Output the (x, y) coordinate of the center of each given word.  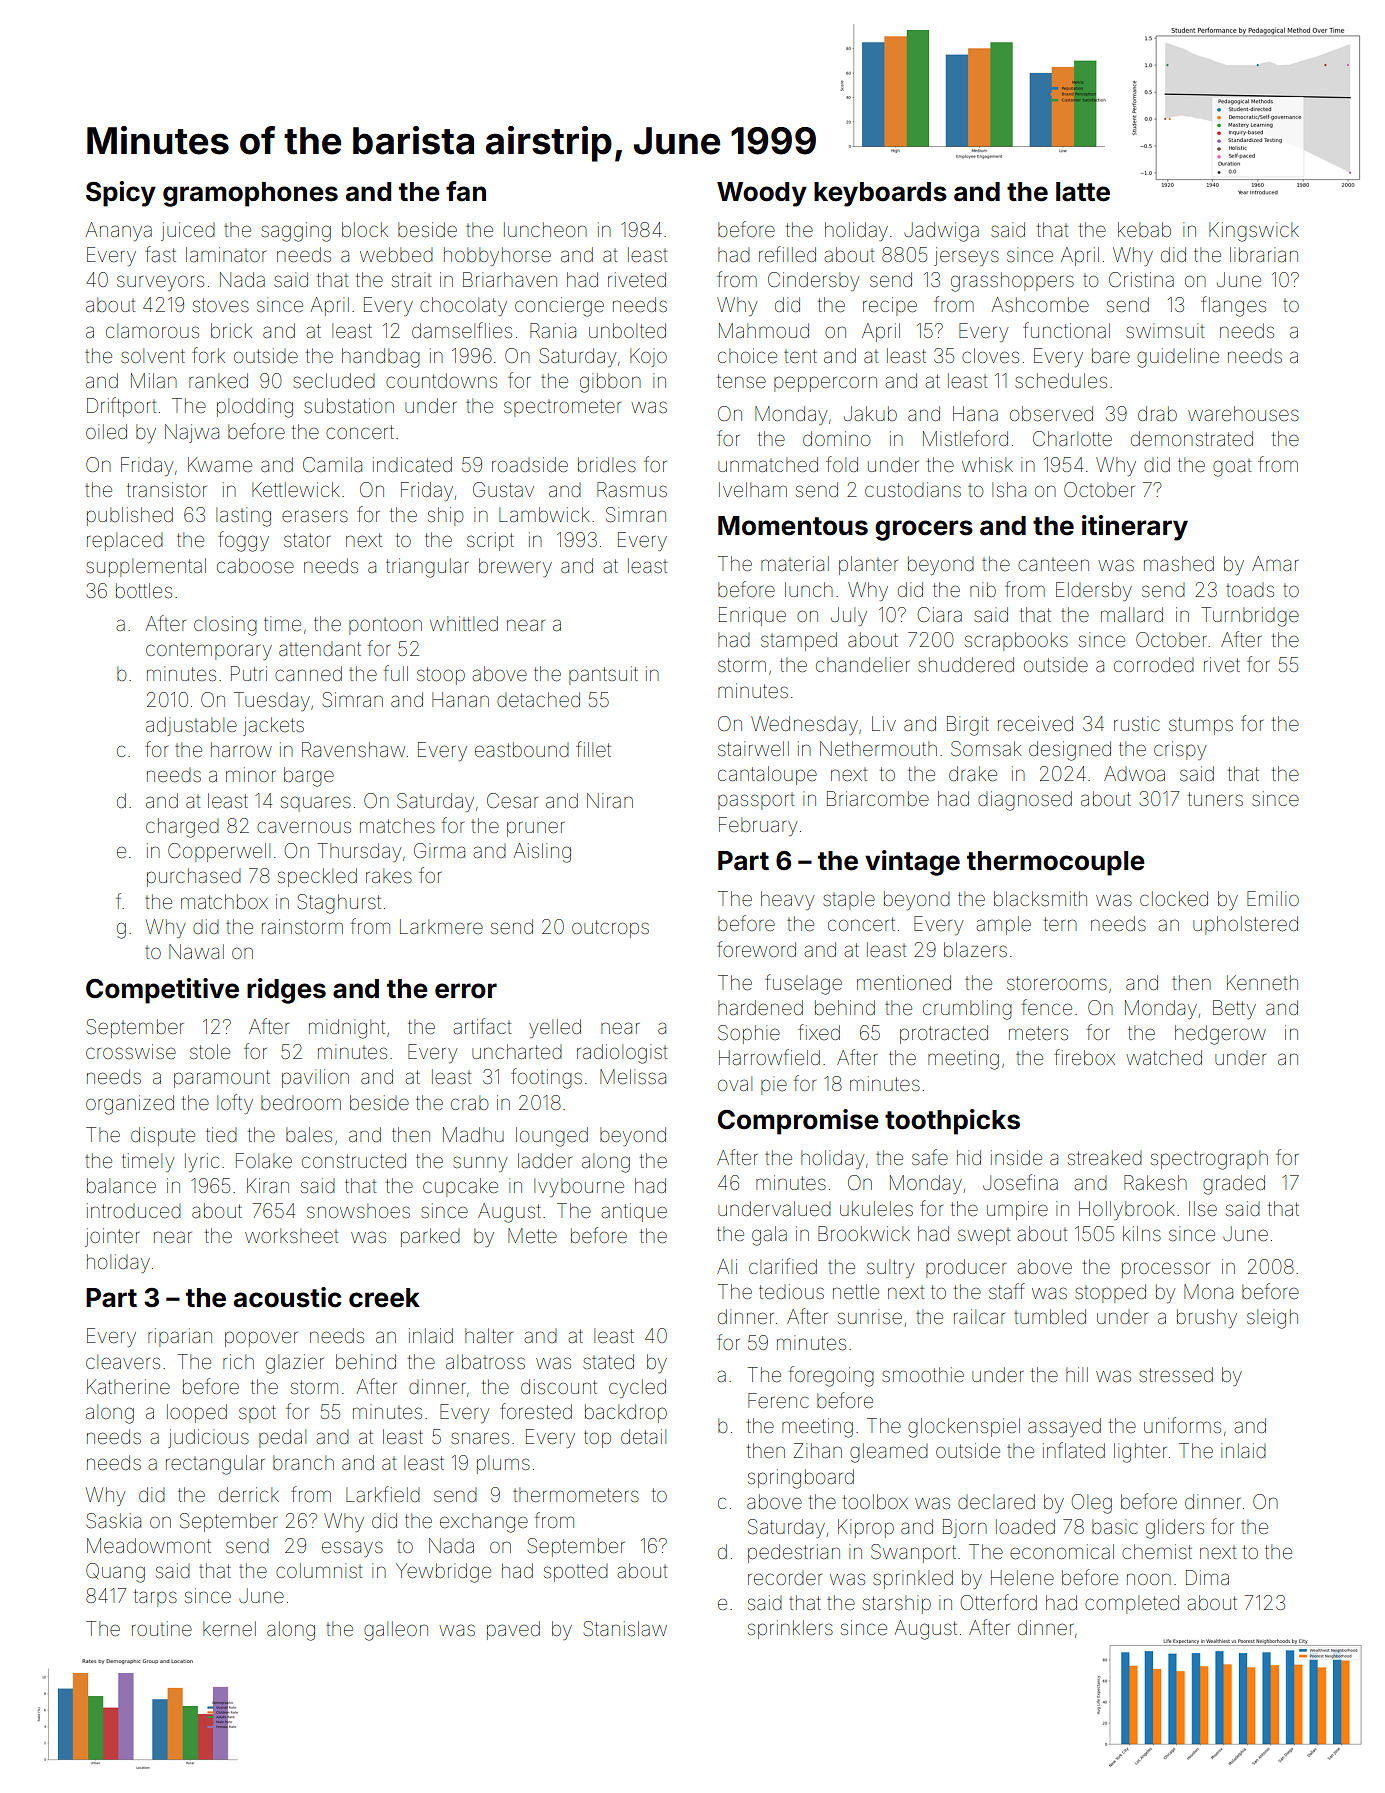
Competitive (162, 991)
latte (1083, 192)
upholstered (1245, 925)
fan (466, 191)
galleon (396, 1631)
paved (513, 1630)
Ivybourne (579, 1187)
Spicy (121, 194)
